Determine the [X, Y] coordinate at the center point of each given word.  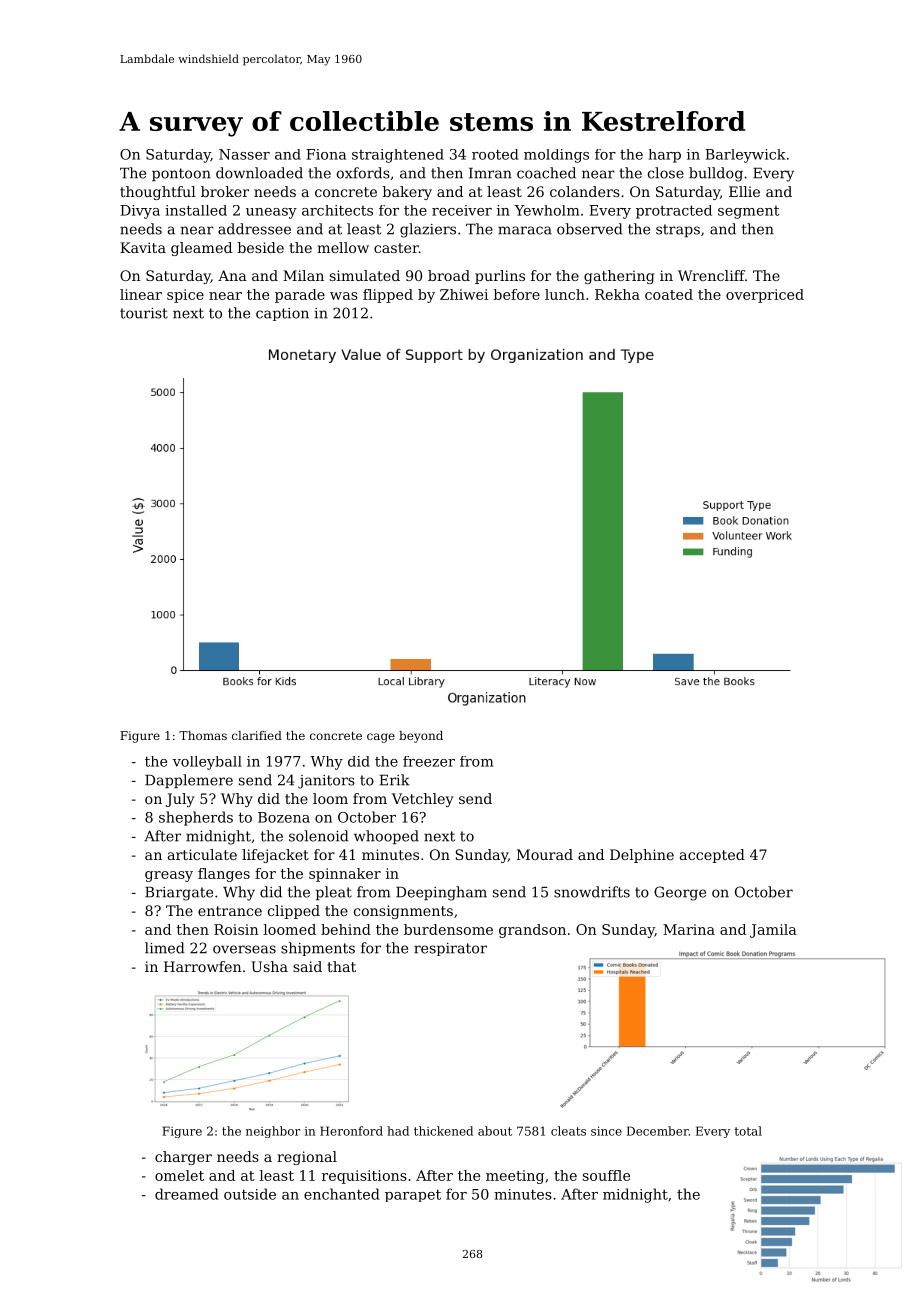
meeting [515, 1177]
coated [669, 294]
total [748, 1131]
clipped [294, 912]
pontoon [181, 174]
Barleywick [745, 156]
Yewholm [546, 210]
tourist [144, 313]
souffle [606, 1175]
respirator [450, 949]
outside [250, 1194]
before [516, 294]
